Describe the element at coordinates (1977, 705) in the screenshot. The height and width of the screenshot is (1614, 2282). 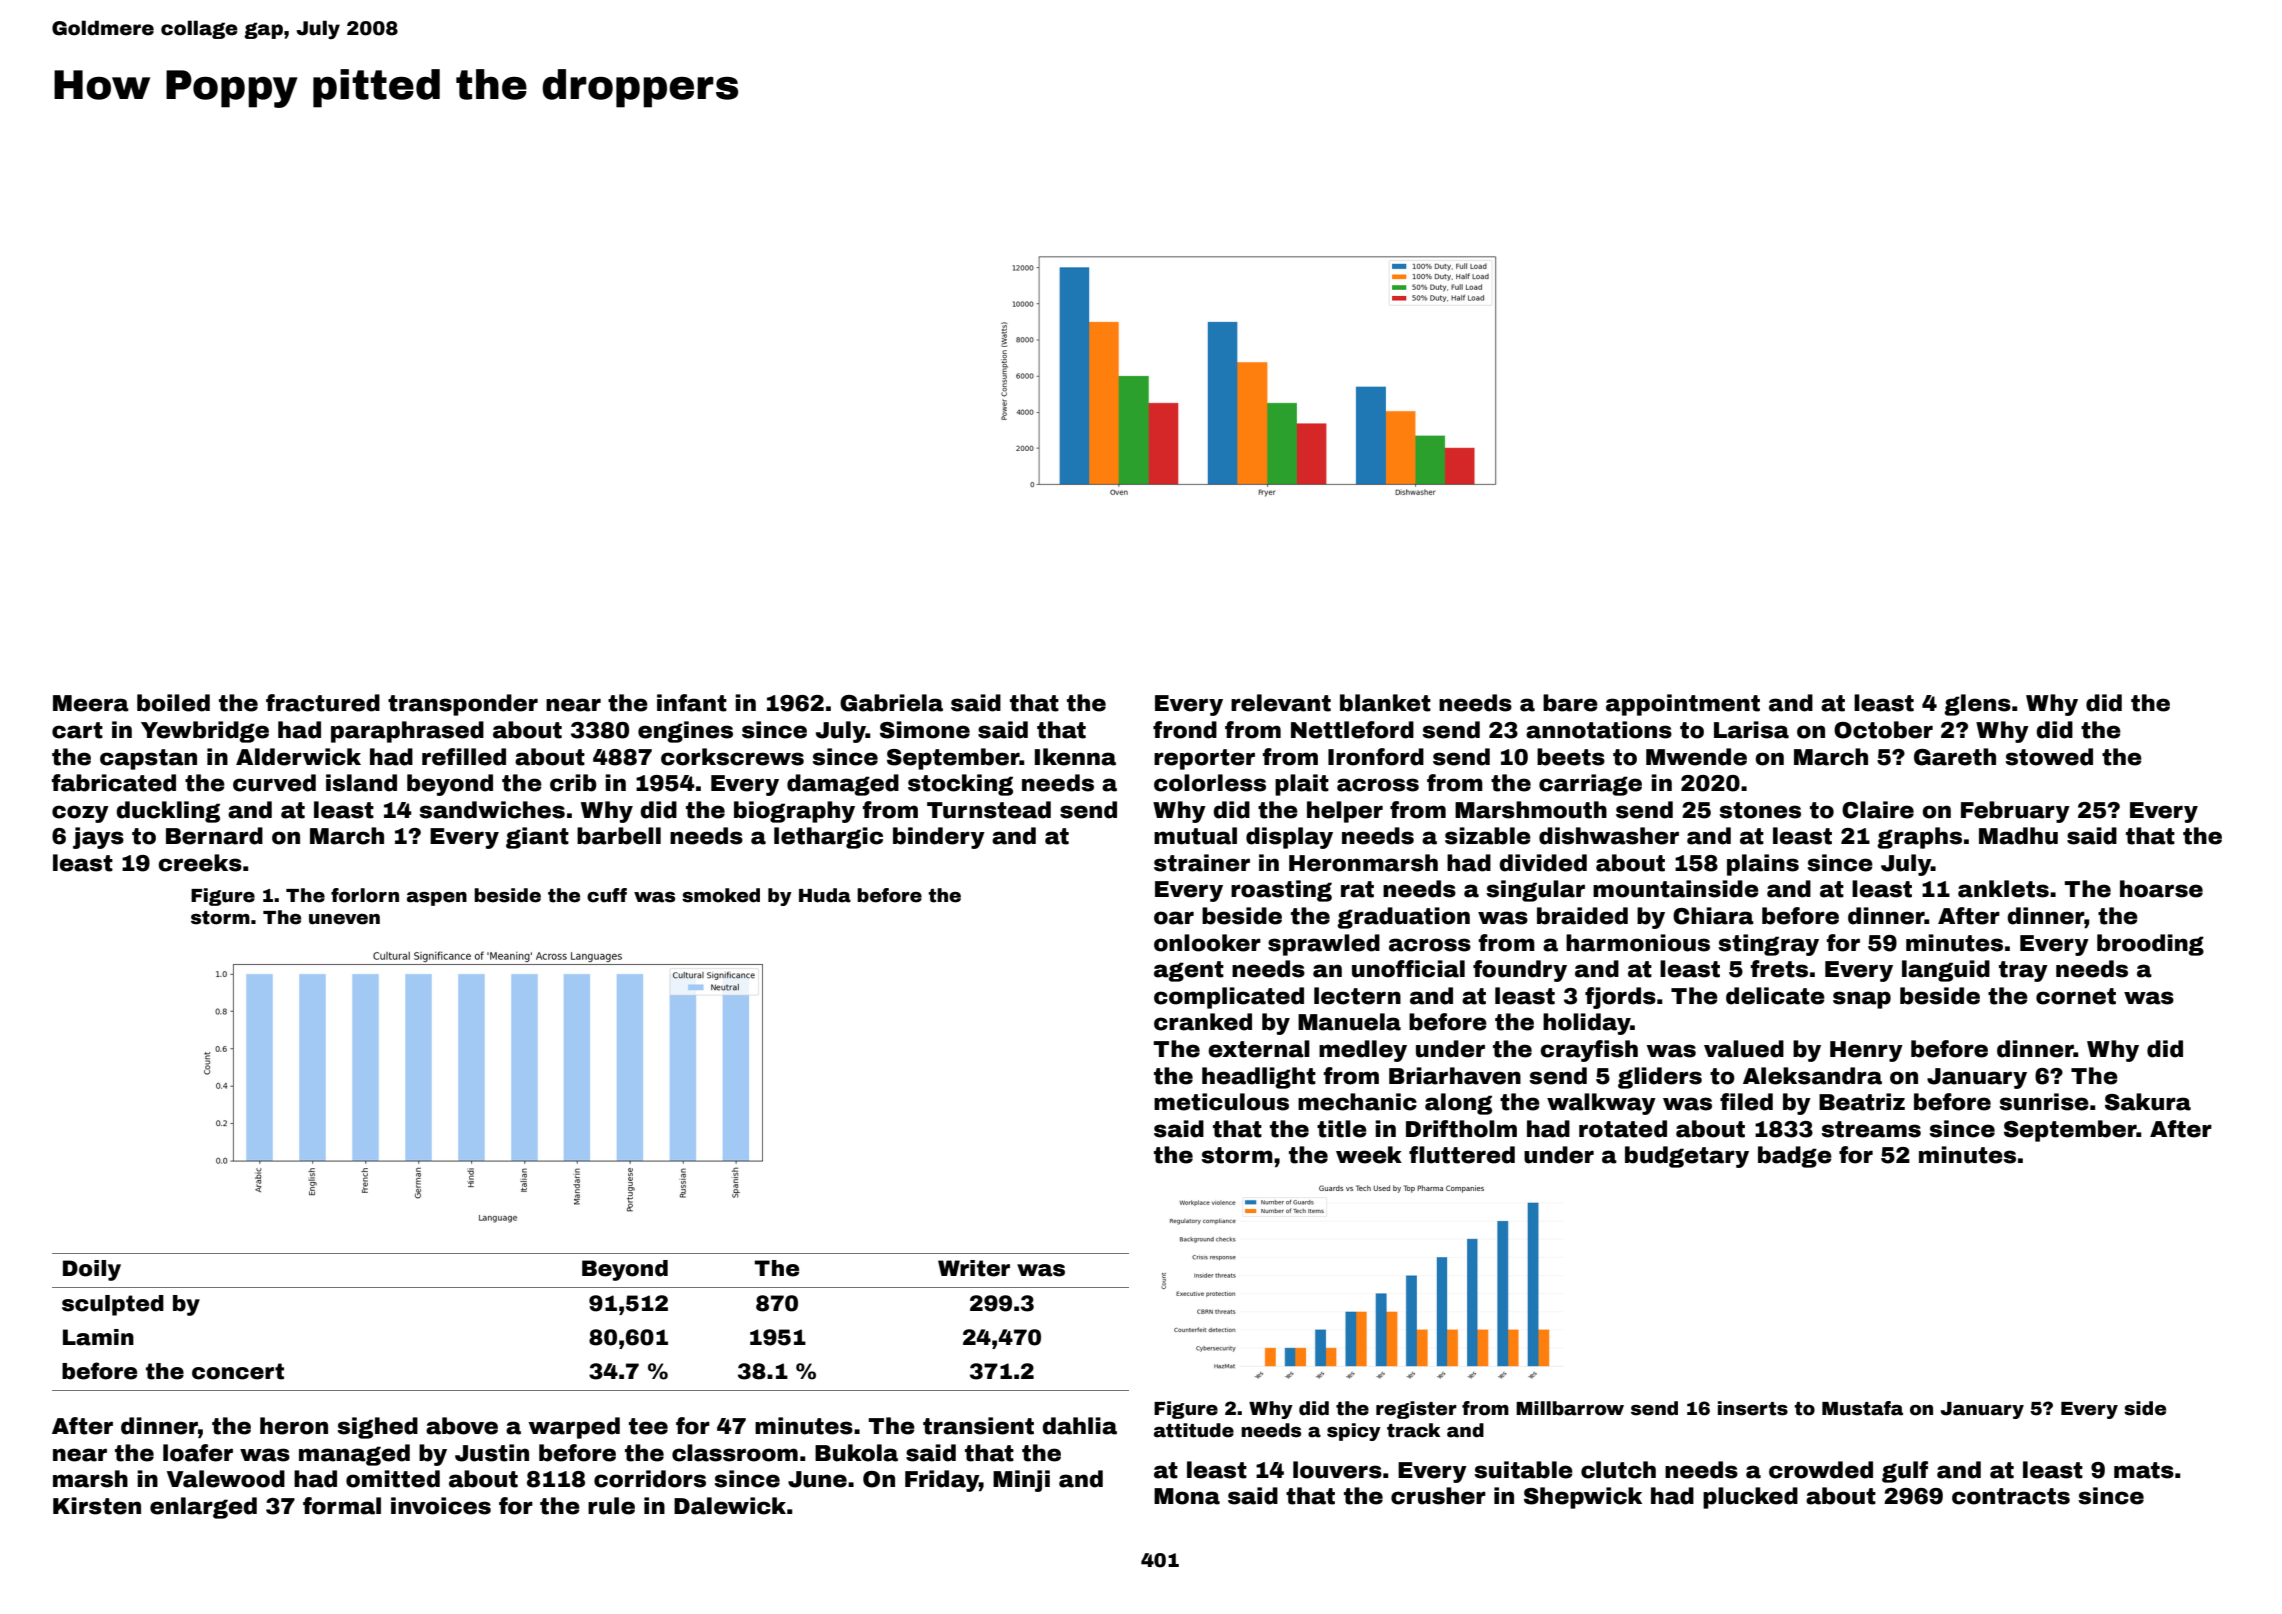
I see `glens` at that location.
